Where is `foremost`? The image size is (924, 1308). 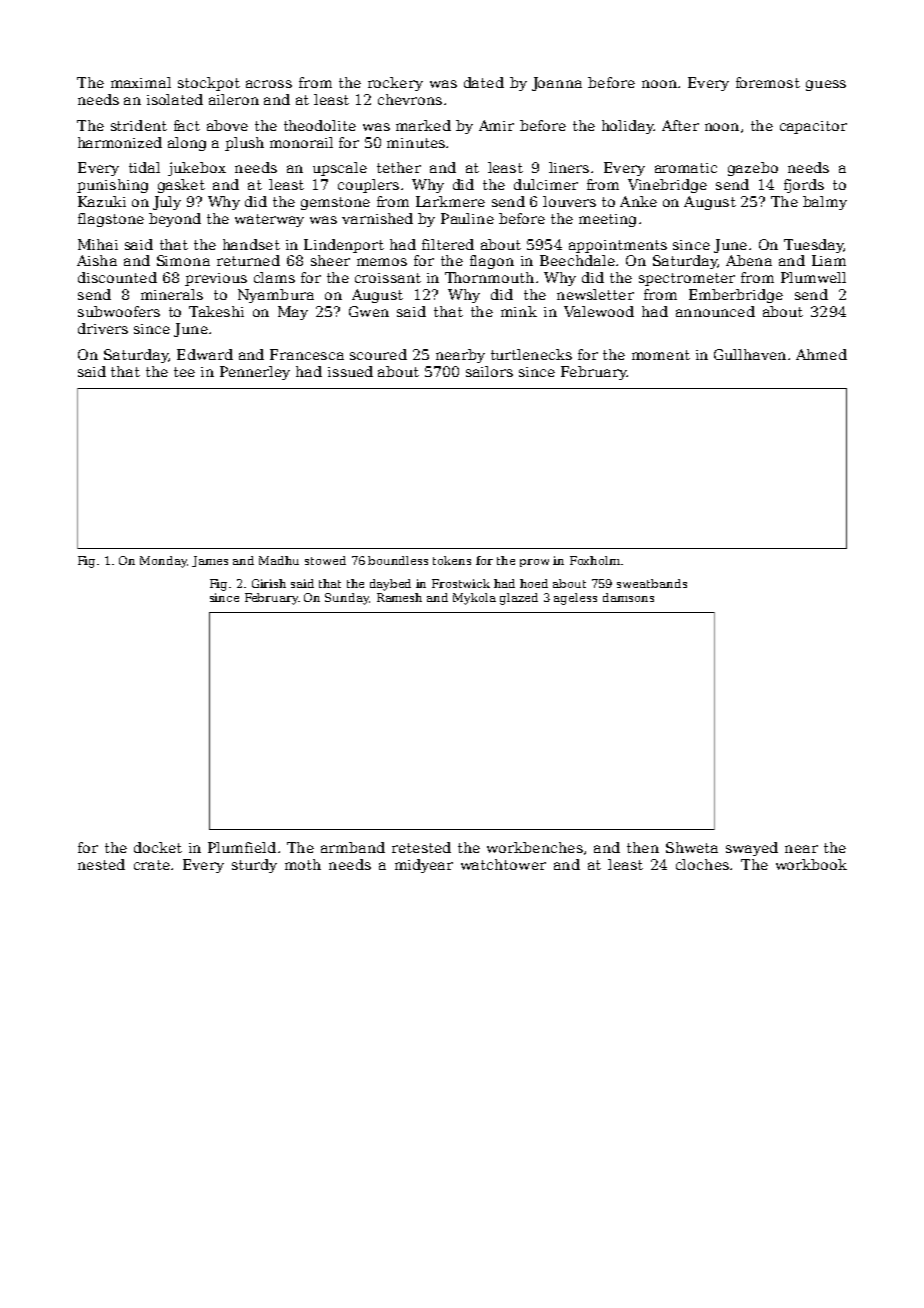
foremost is located at coordinates (768, 82).
